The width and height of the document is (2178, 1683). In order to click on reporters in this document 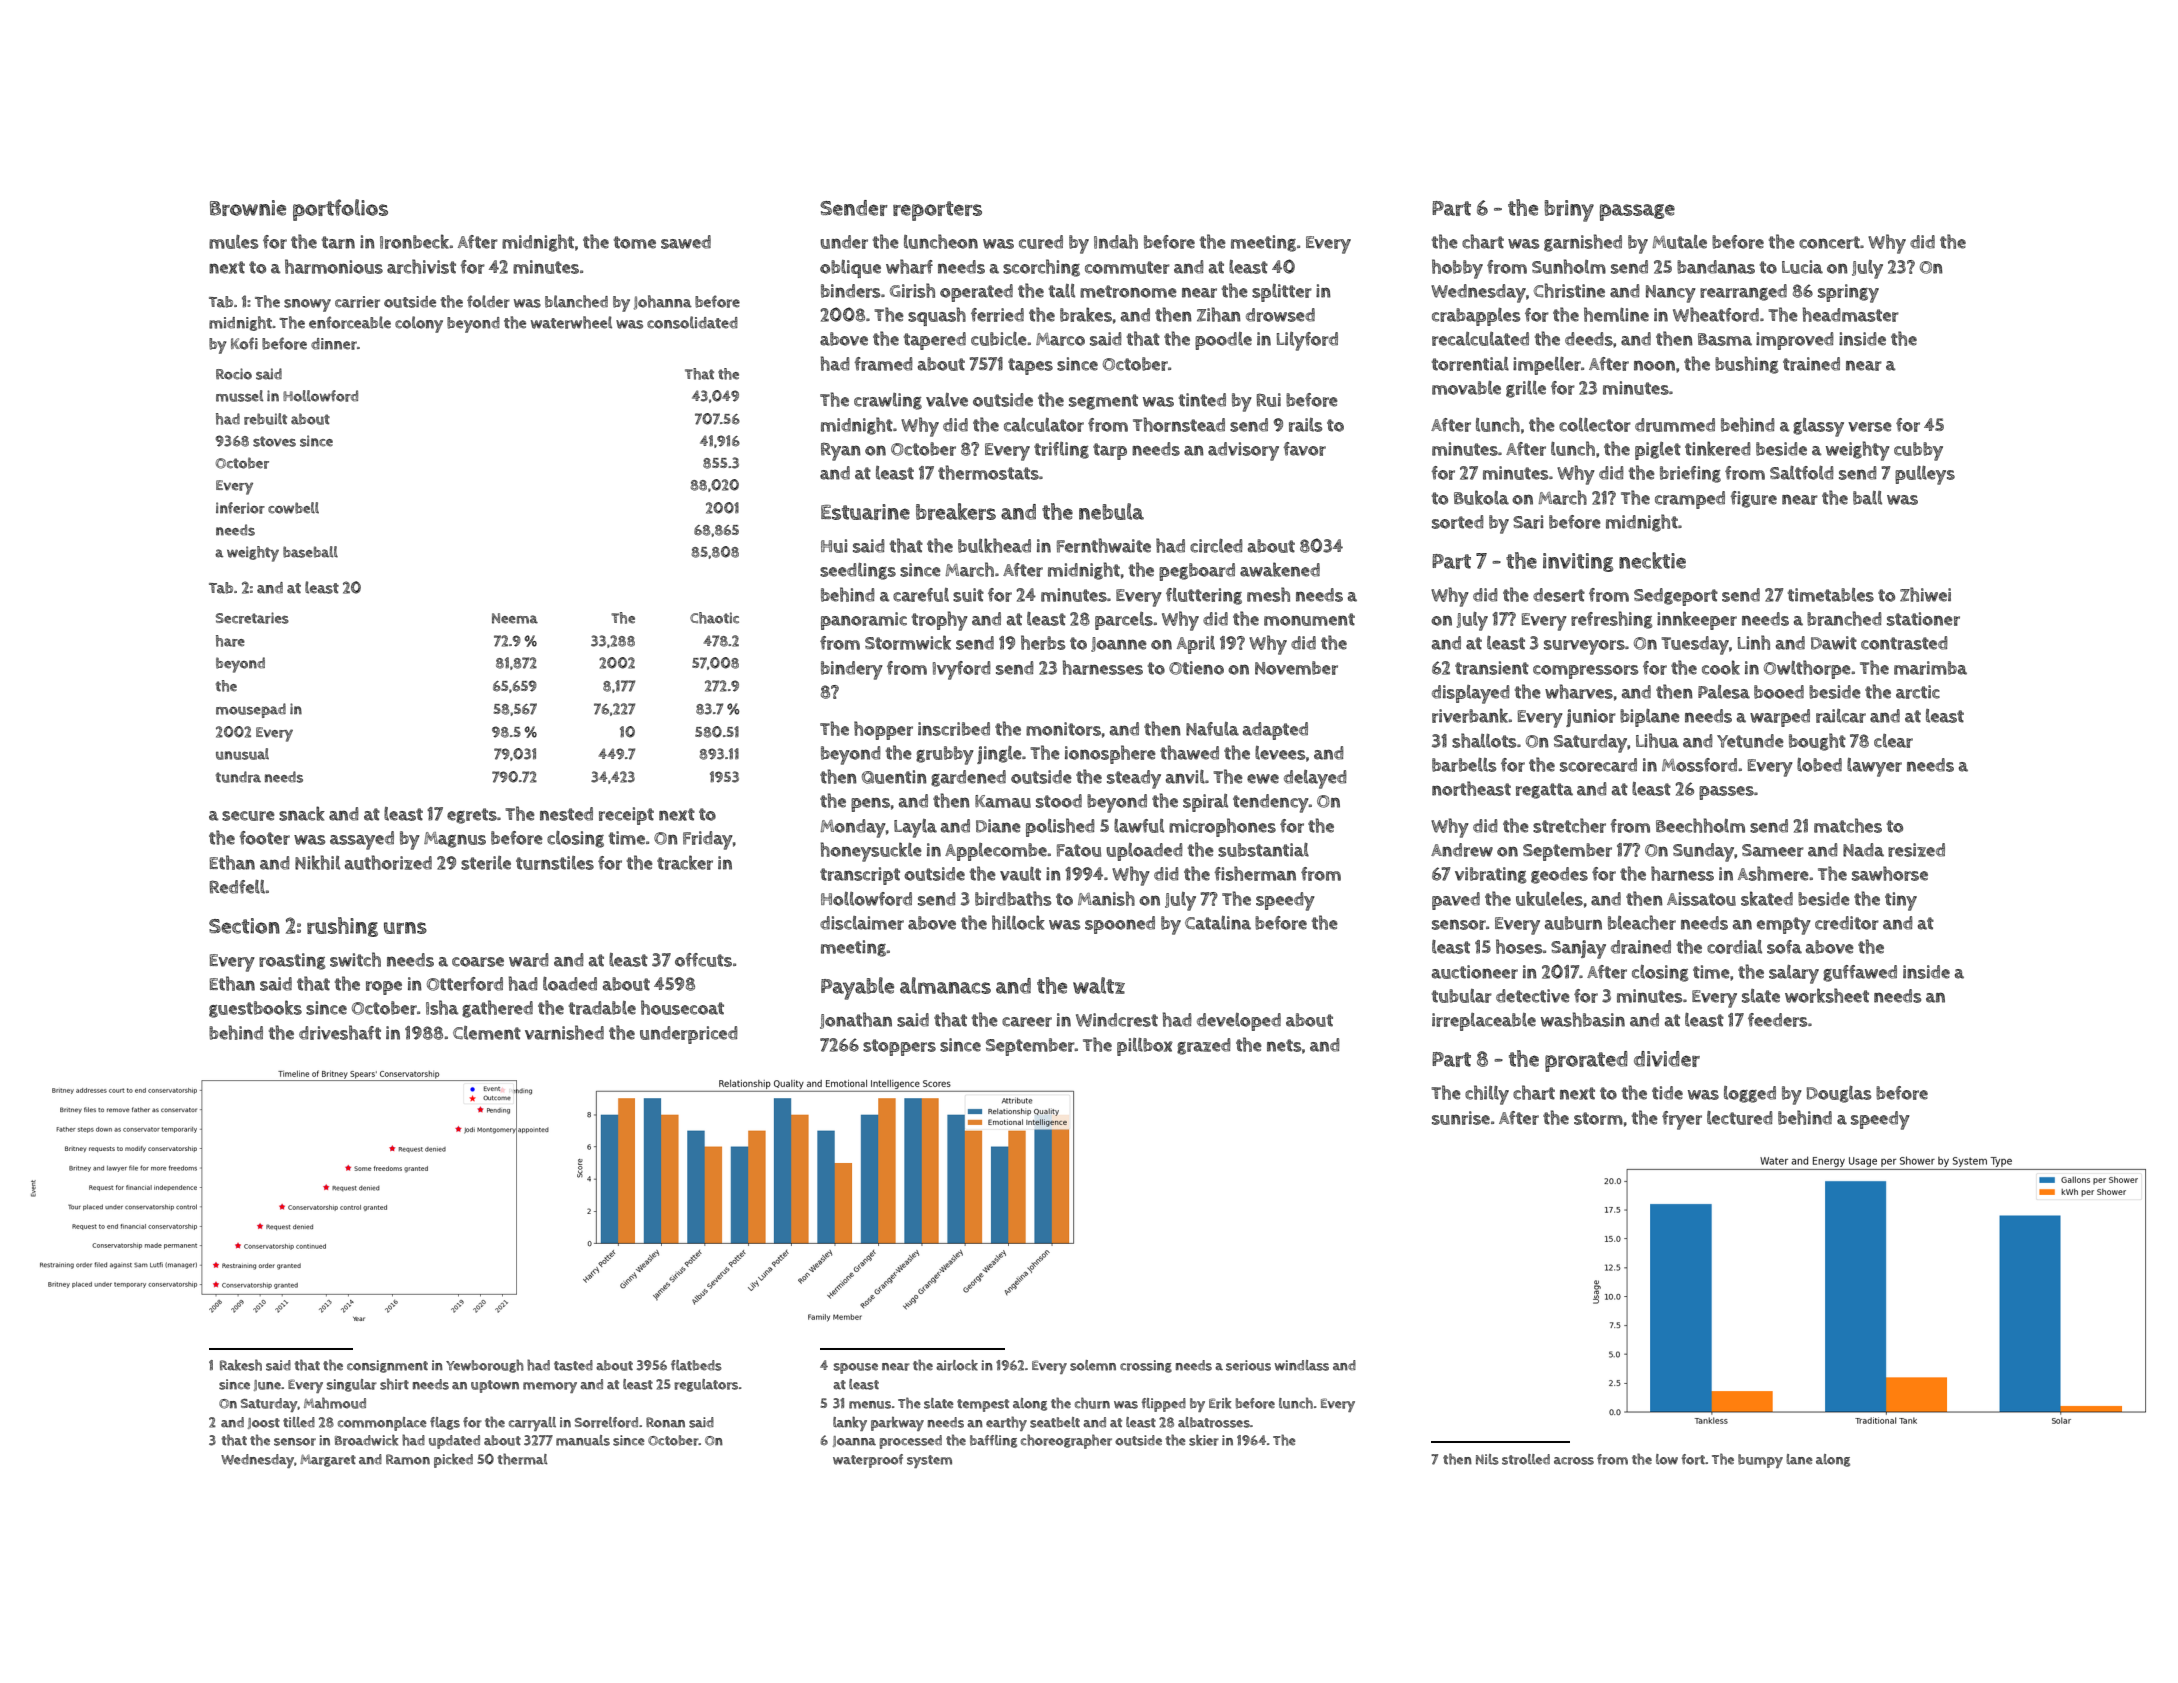, I will do `click(937, 211)`.
